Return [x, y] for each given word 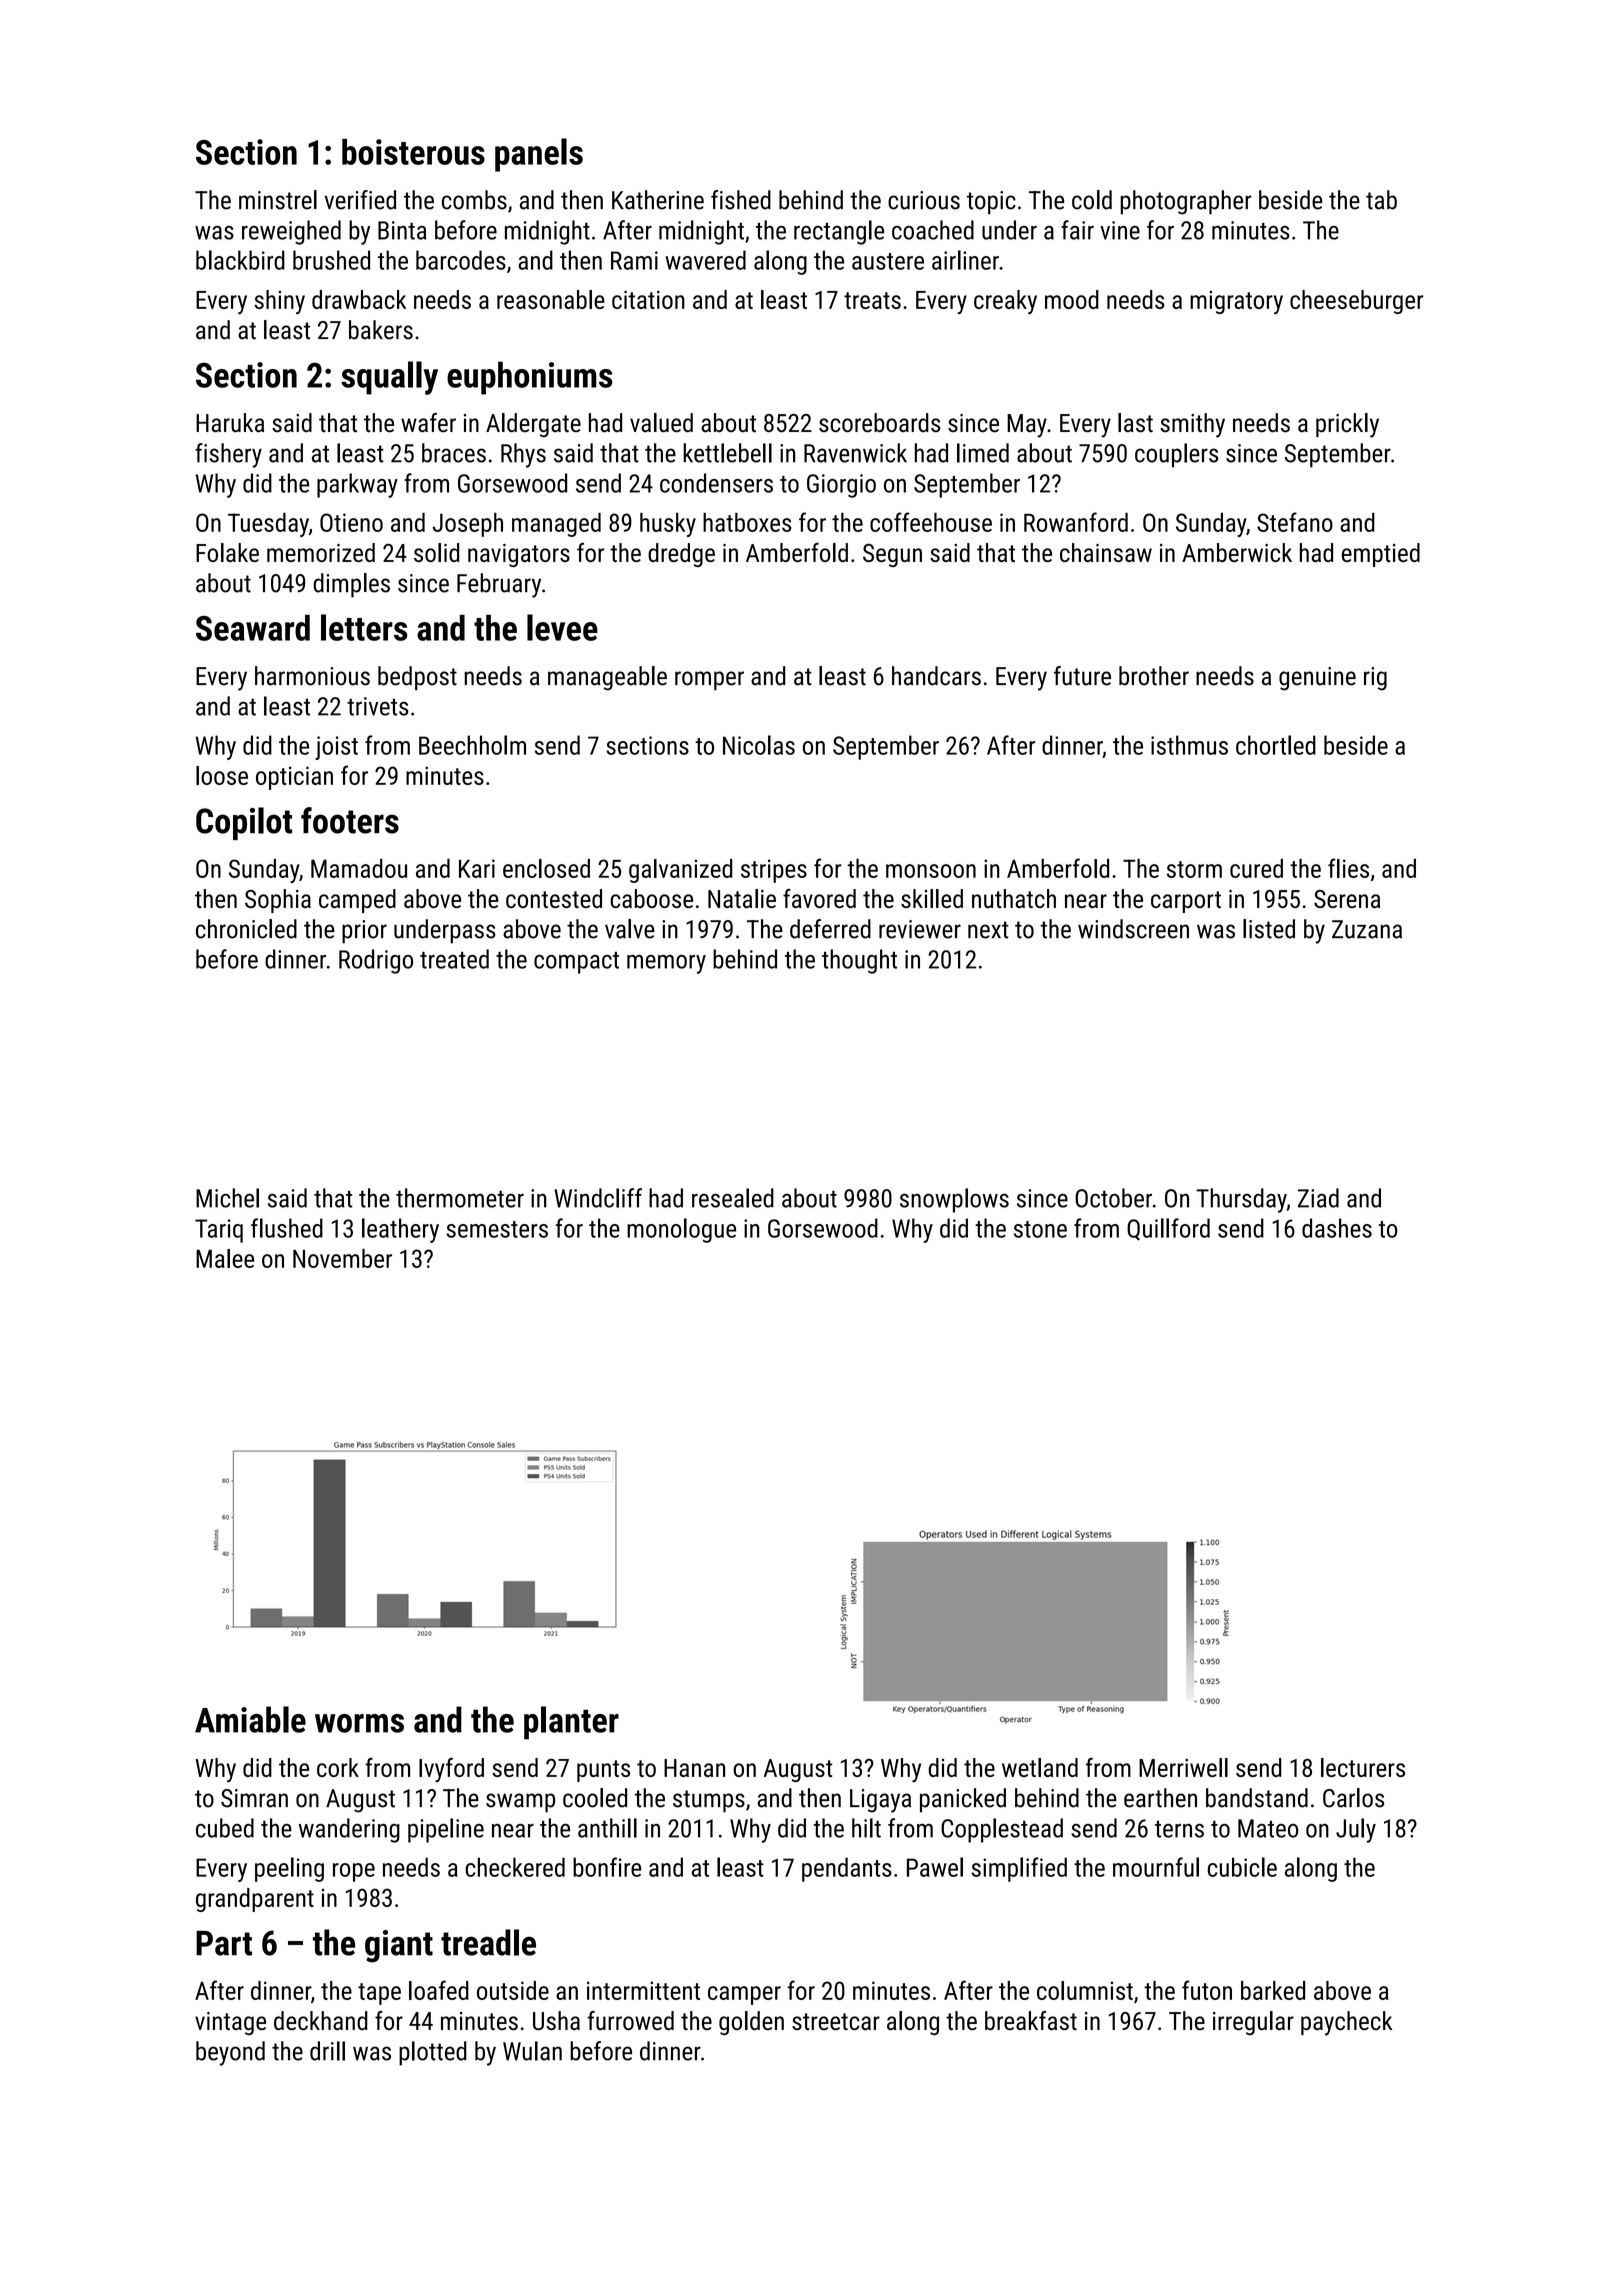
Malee [225, 1258]
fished [741, 200]
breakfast [1031, 2021]
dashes [1337, 1228]
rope [354, 1872]
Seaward [253, 628]
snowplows [954, 1200]
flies [1348, 868]
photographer [1186, 202]
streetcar [836, 2021]
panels [539, 155]
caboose [651, 898]
